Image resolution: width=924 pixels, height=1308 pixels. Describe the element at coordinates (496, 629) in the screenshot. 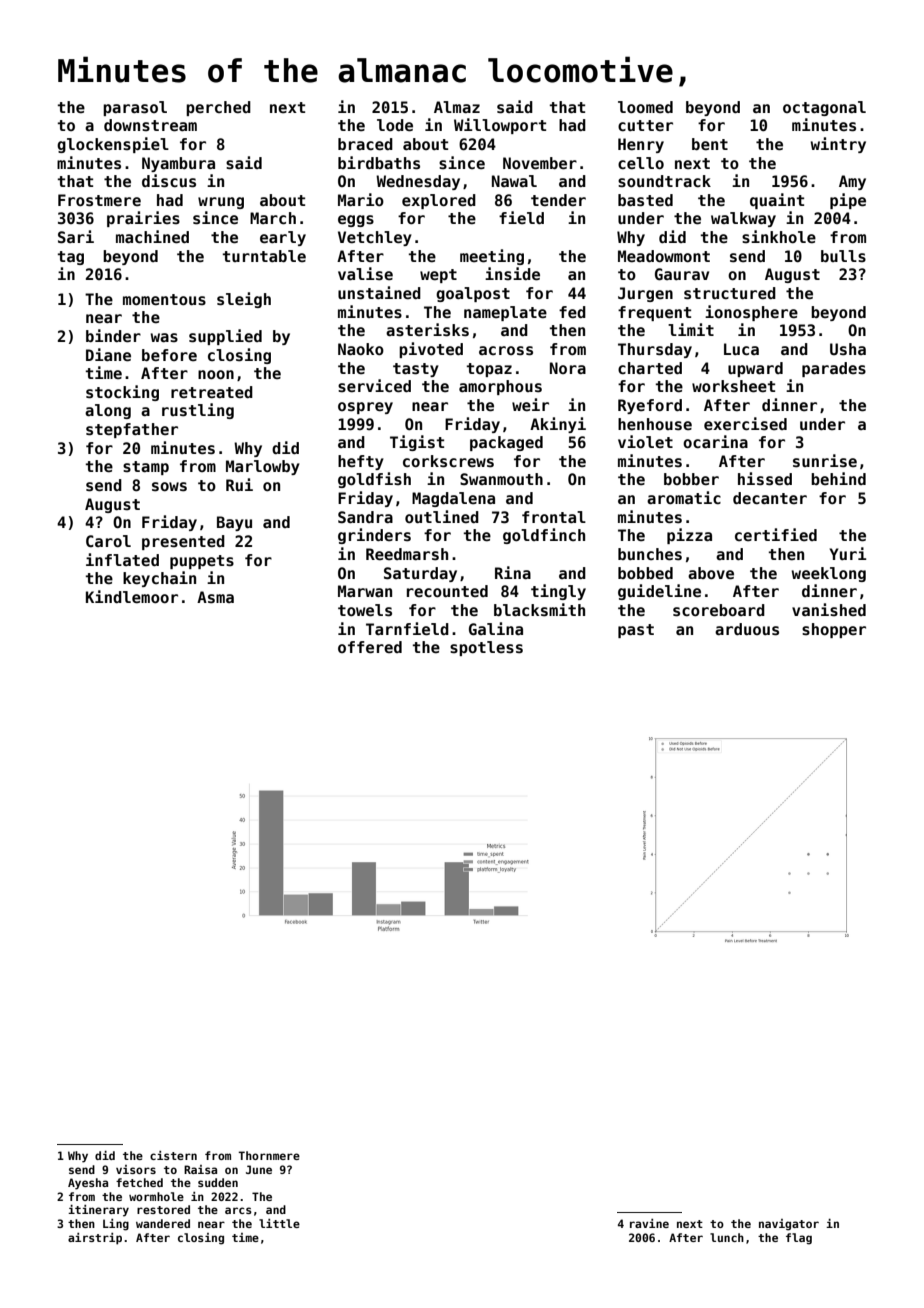

I see `Galina` at that location.
